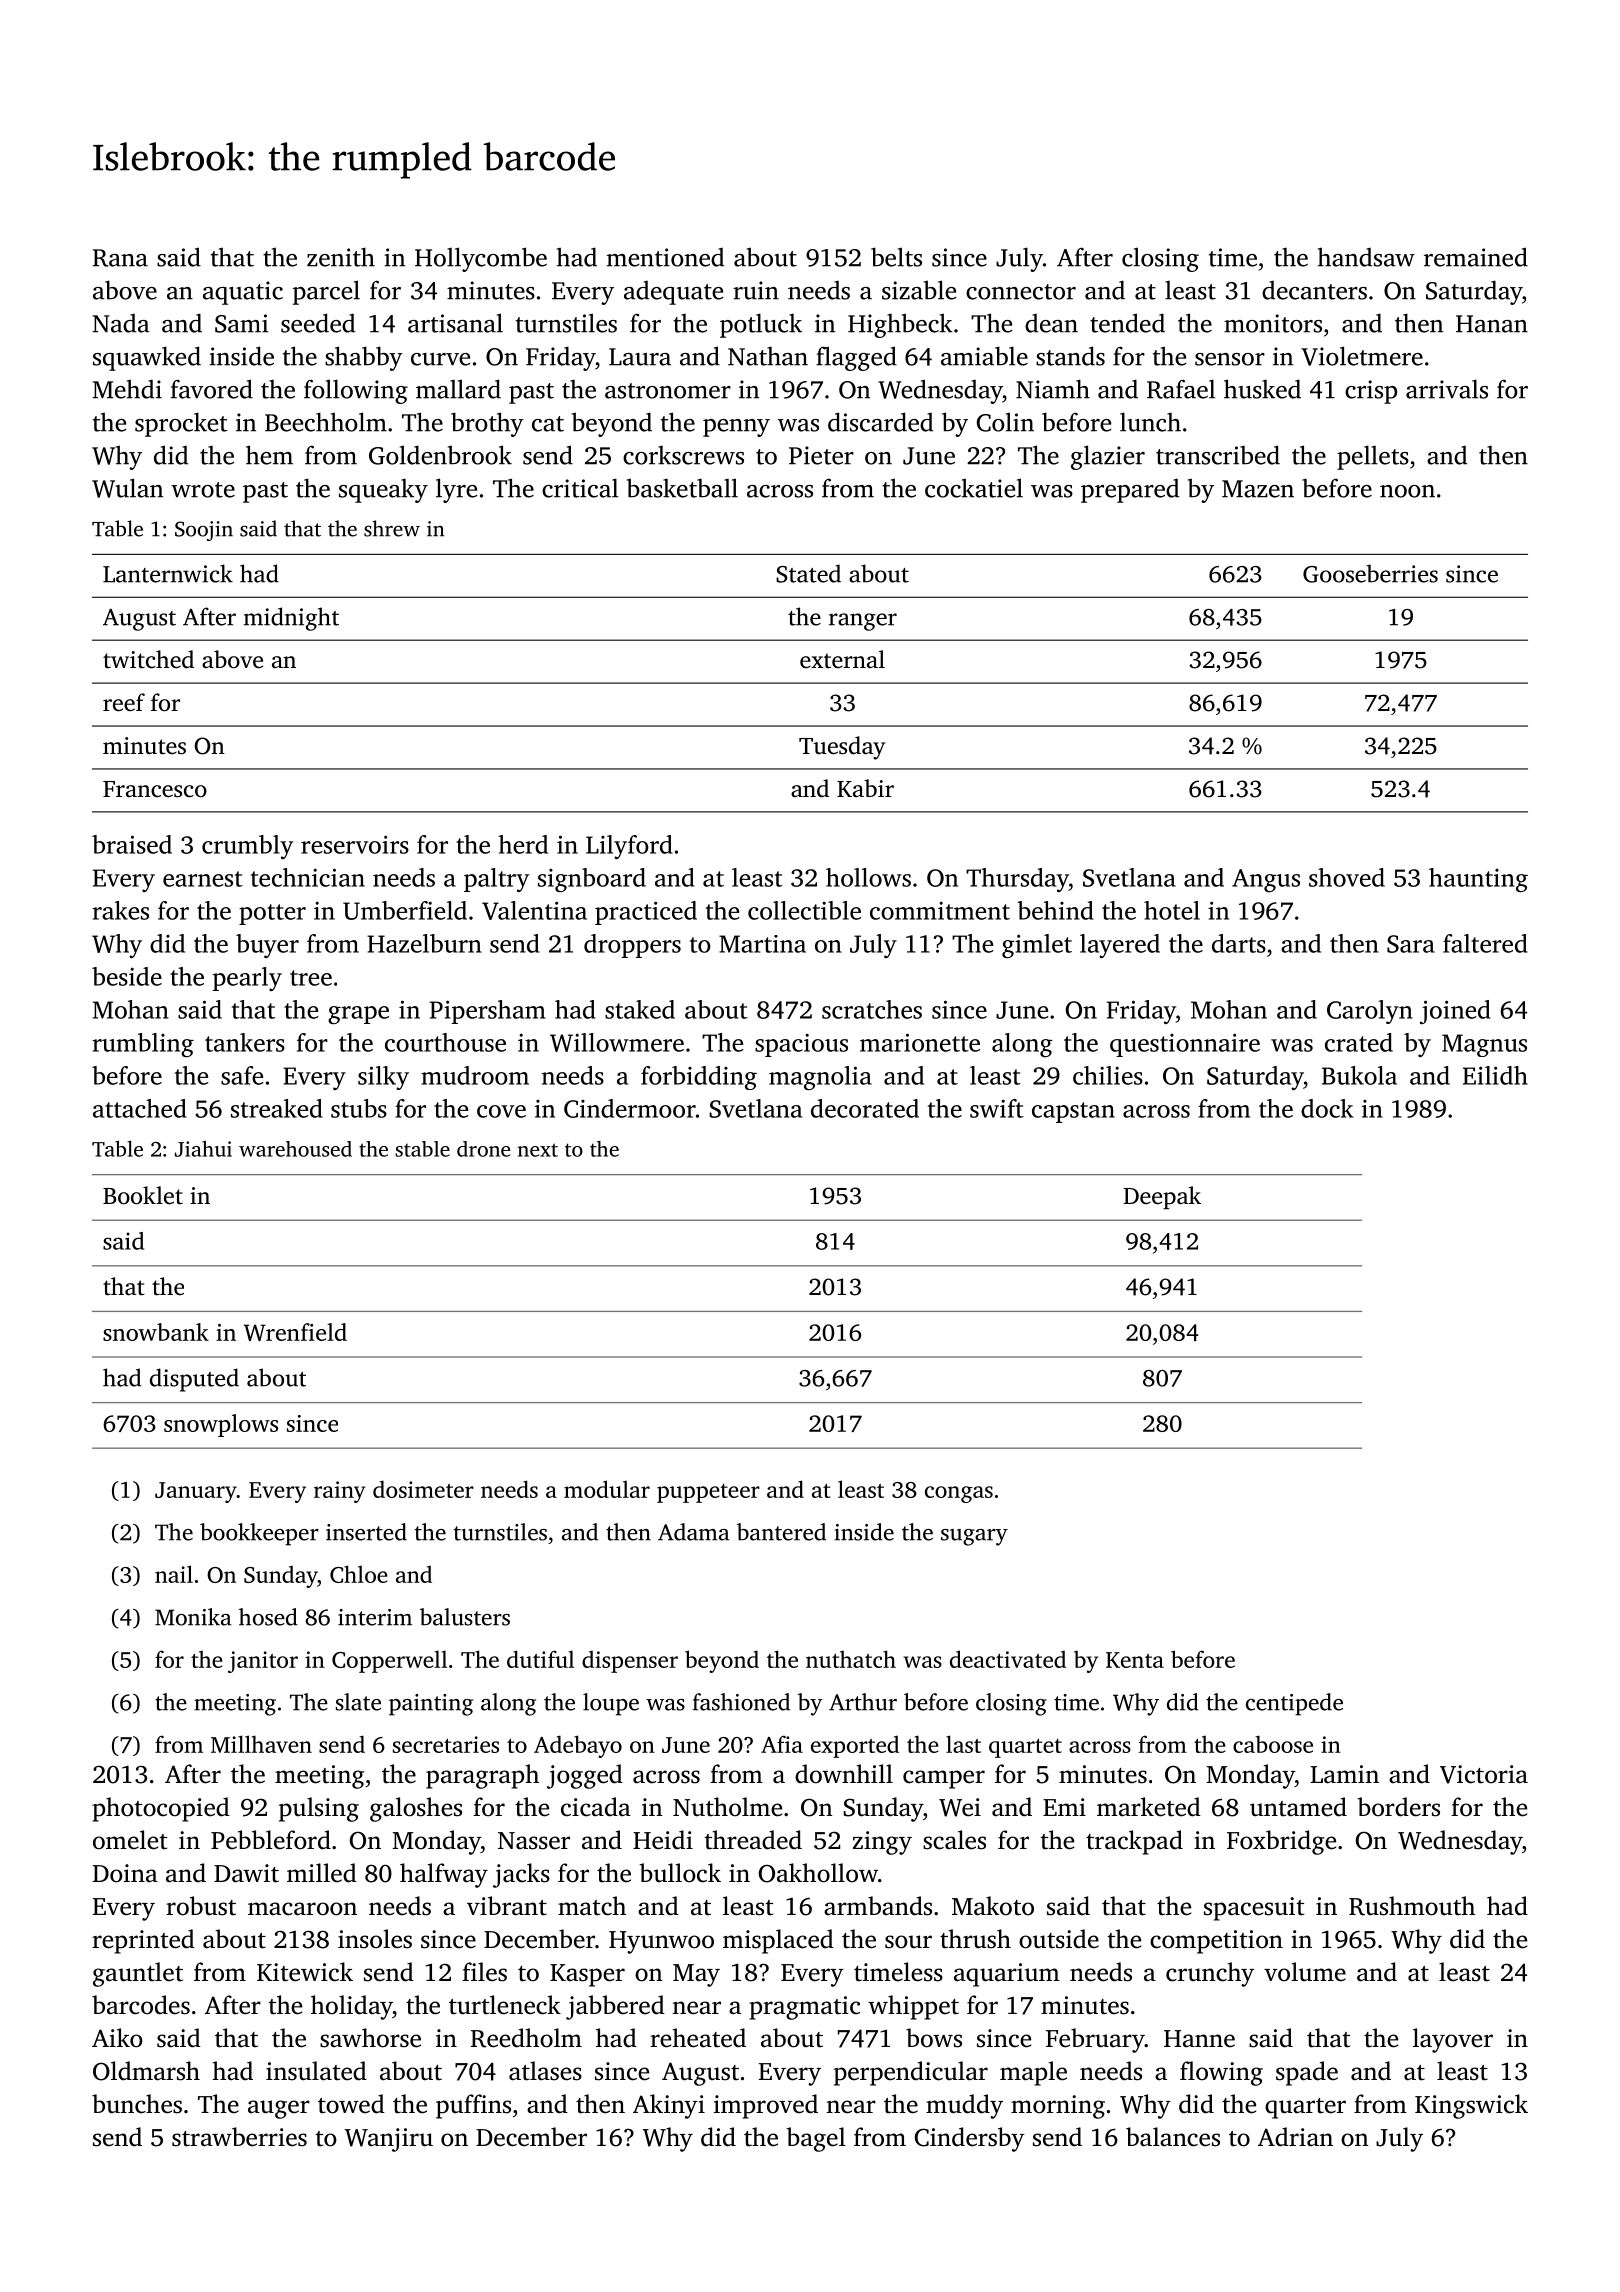 This image has width=1620, height=2292. Describe the element at coordinates (132, 844) in the image. I see `braised` at that location.
